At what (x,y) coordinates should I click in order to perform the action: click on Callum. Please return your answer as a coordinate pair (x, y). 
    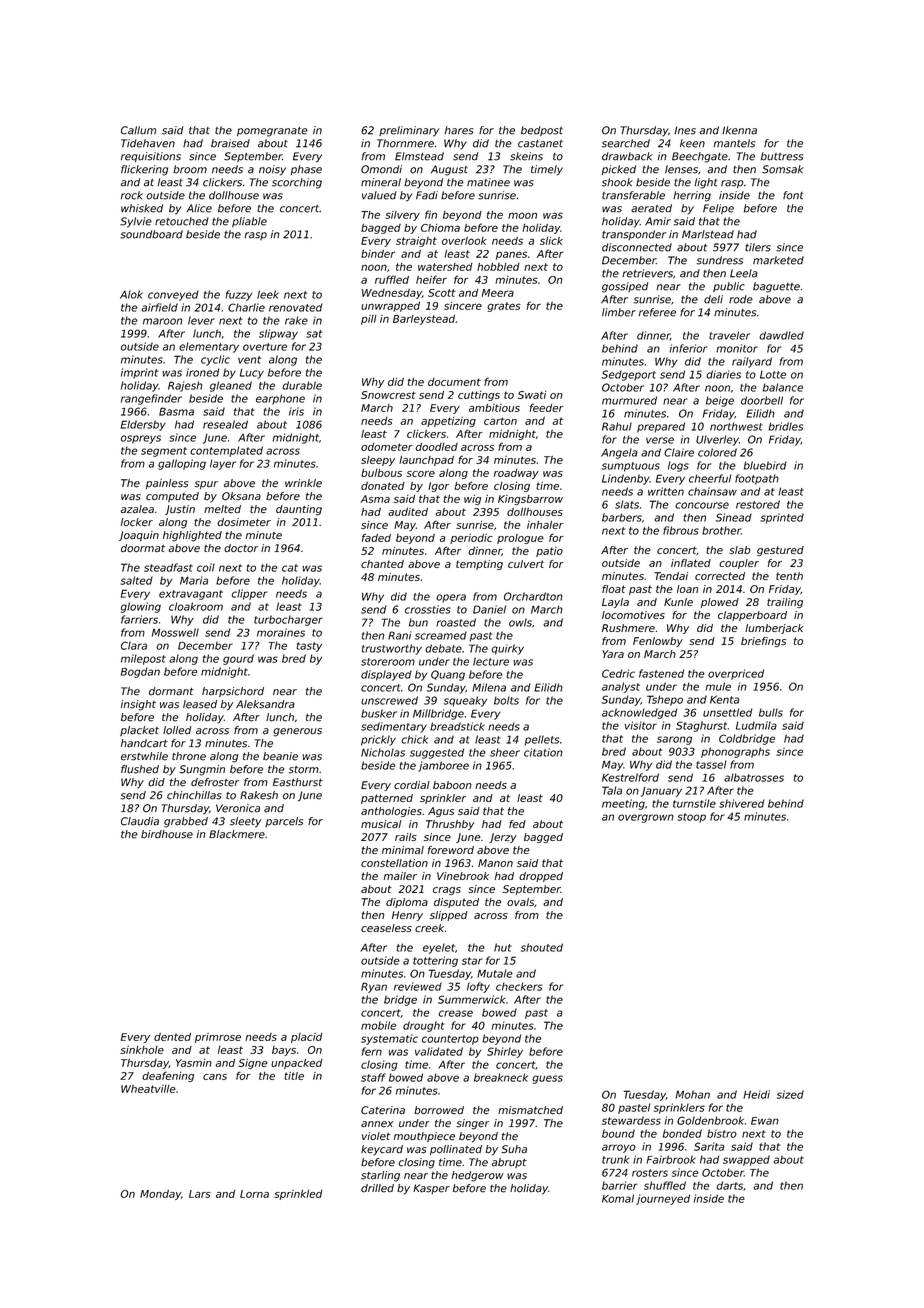
    Looking at the image, I should click on (138, 130).
